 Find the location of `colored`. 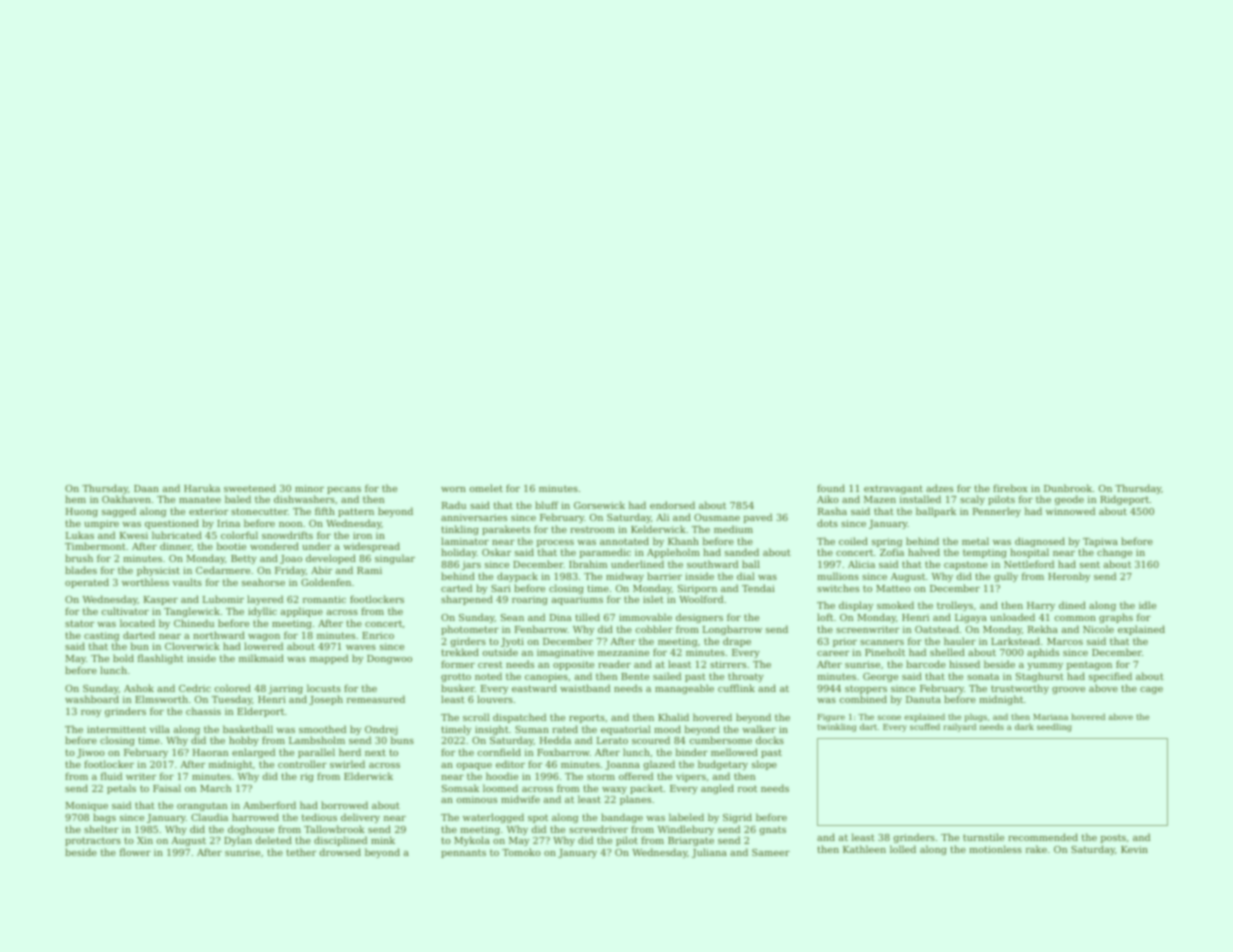

colored is located at coordinates (233, 688).
